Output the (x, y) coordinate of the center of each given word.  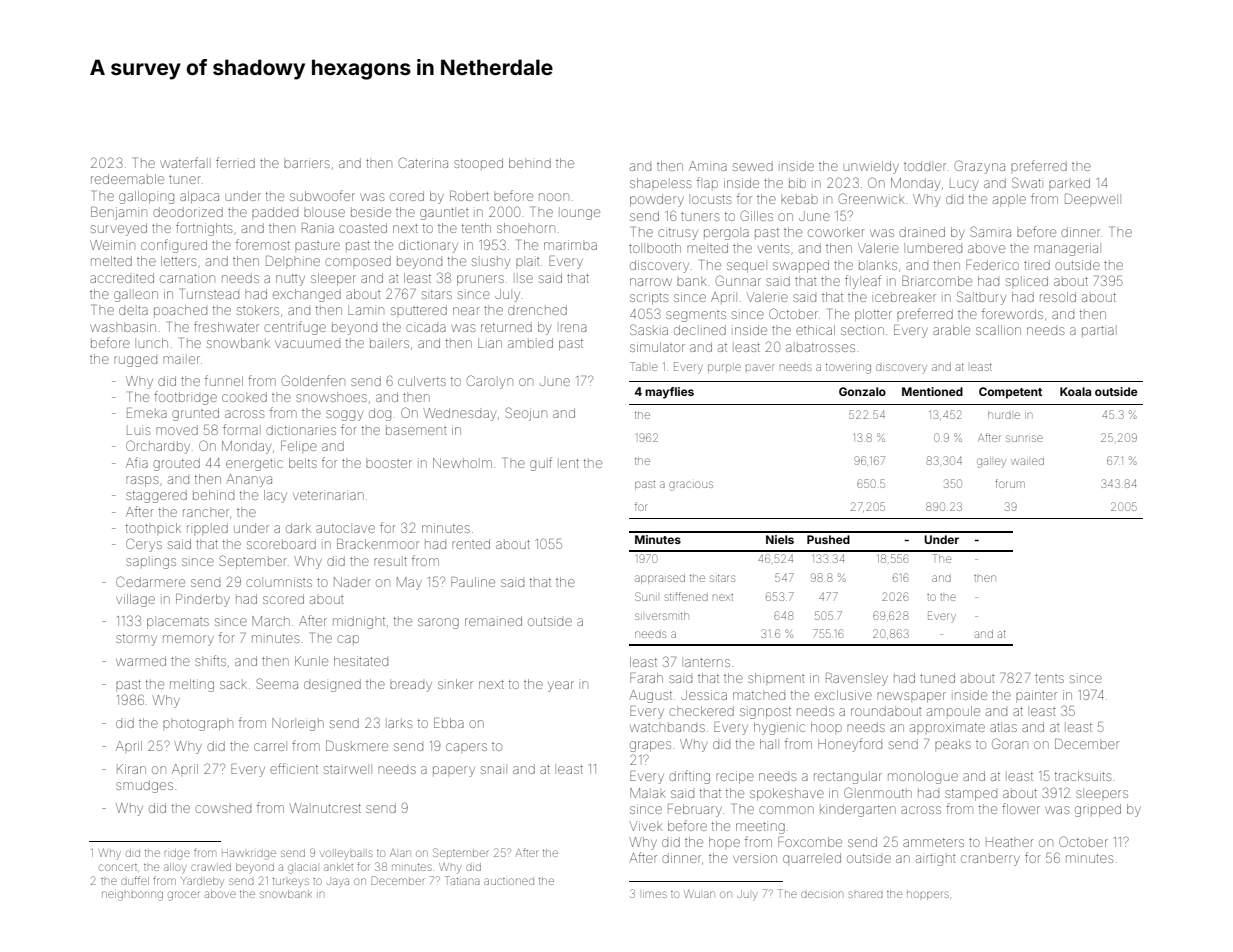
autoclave (345, 528)
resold (1058, 297)
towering (848, 368)
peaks (953, 744)
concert (118, 867)
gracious (691, 486)
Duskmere (357, 746)
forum (1010, 483)
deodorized (188, 212)
